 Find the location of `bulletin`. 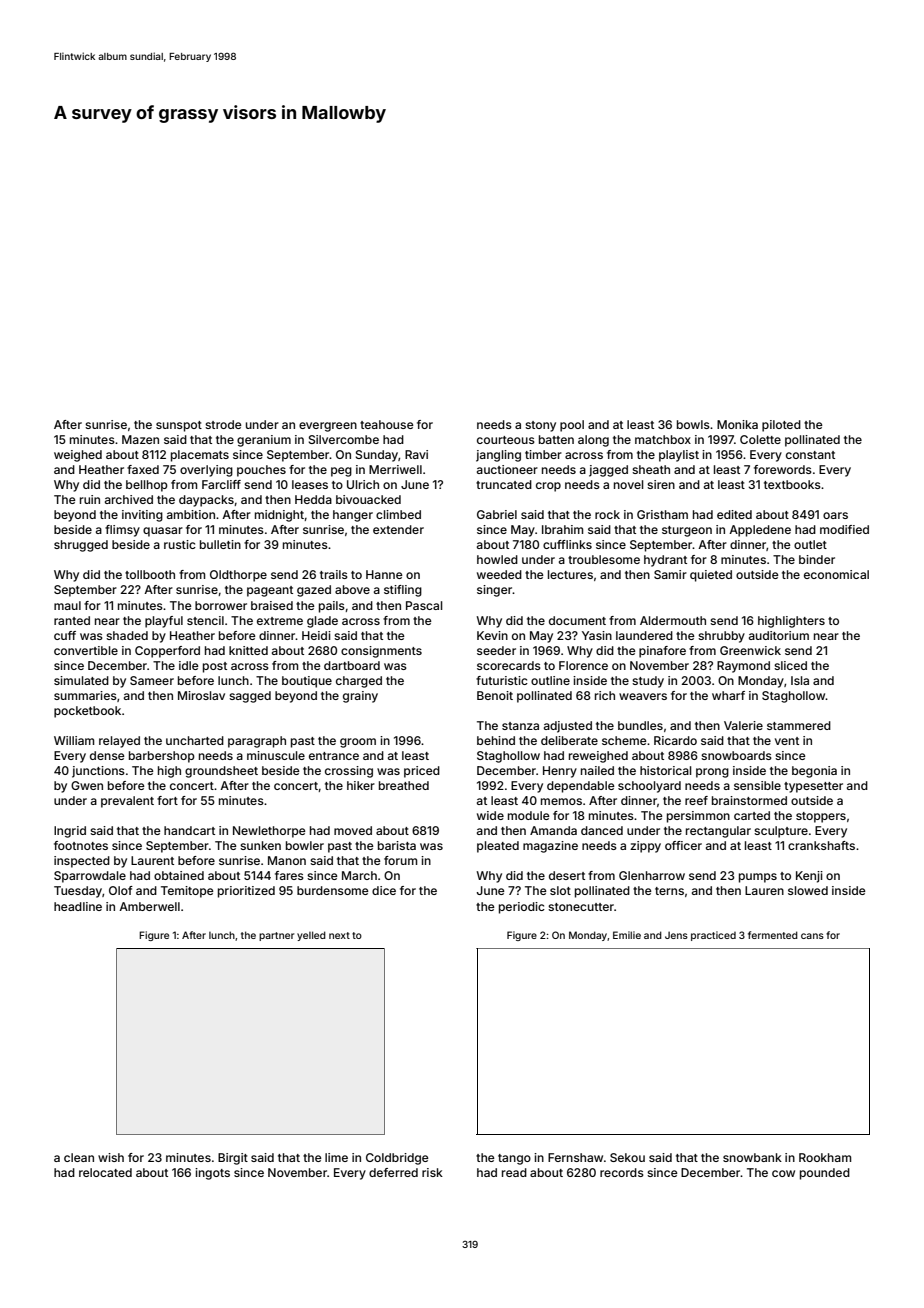

bulletin is located at coordinates (220, 544).
